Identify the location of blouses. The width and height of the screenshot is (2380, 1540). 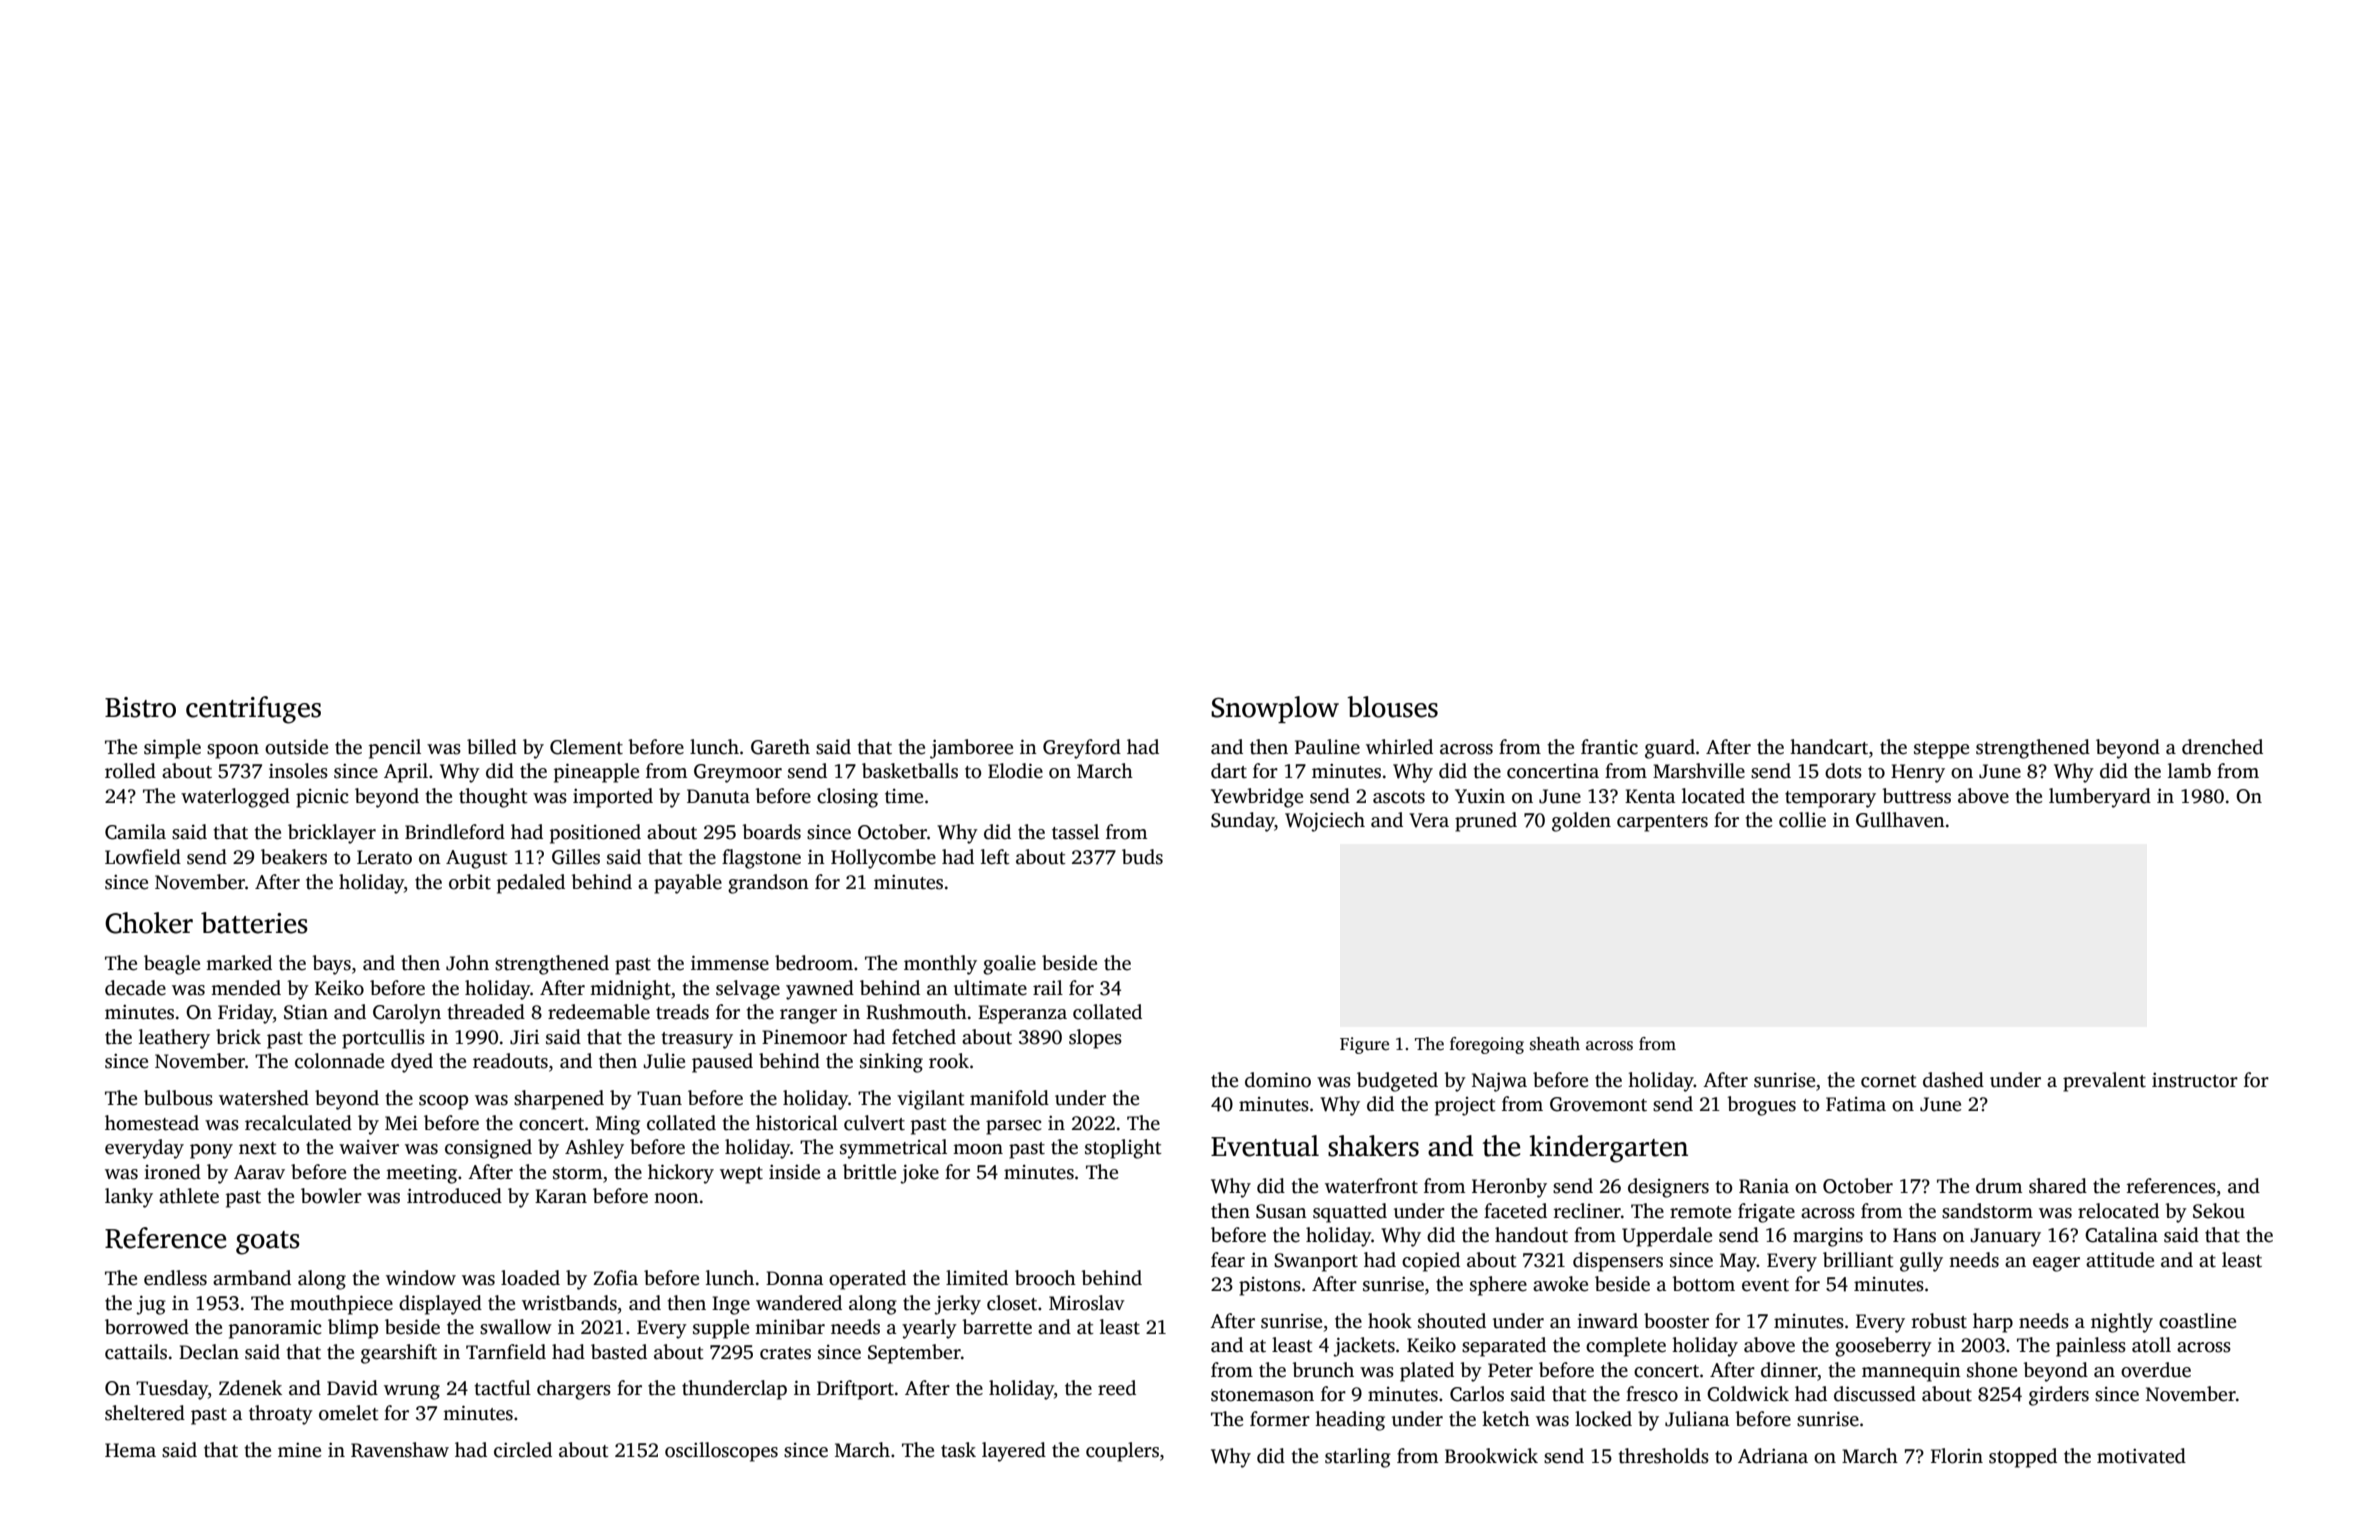
(1392, 707).
